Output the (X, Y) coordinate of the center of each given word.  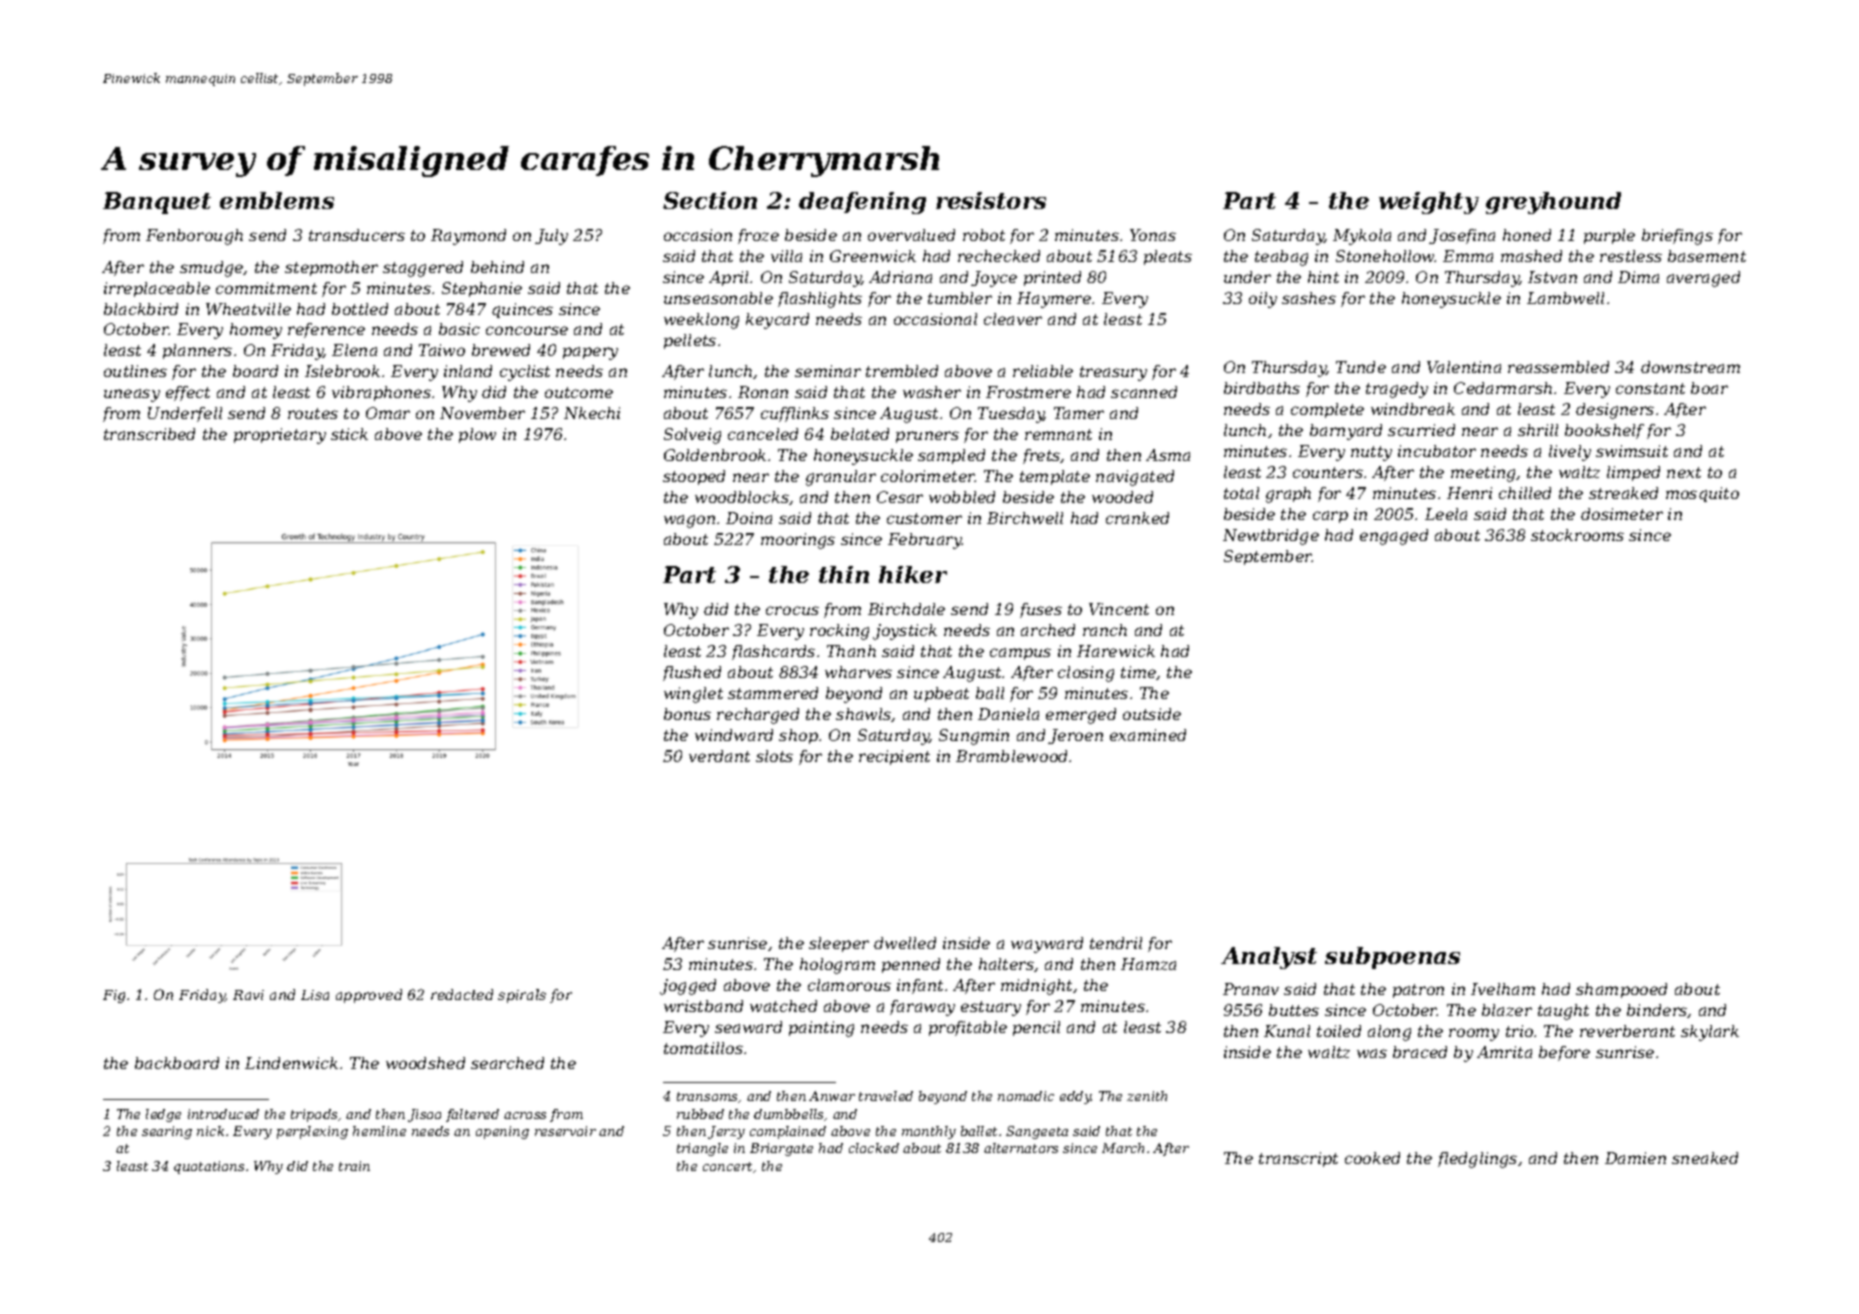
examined (1148, 735)
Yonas (1153, 235)
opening (502, 1132)
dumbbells (788, 1114)
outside (1152, 714)
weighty (1429, 203)
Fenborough (194, 237)
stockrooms (1577, 535)
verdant (719, 756)
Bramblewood (1011, 756)
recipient (894, 757)
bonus (687, 714)
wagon (689, 521)
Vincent (1119, 609)
